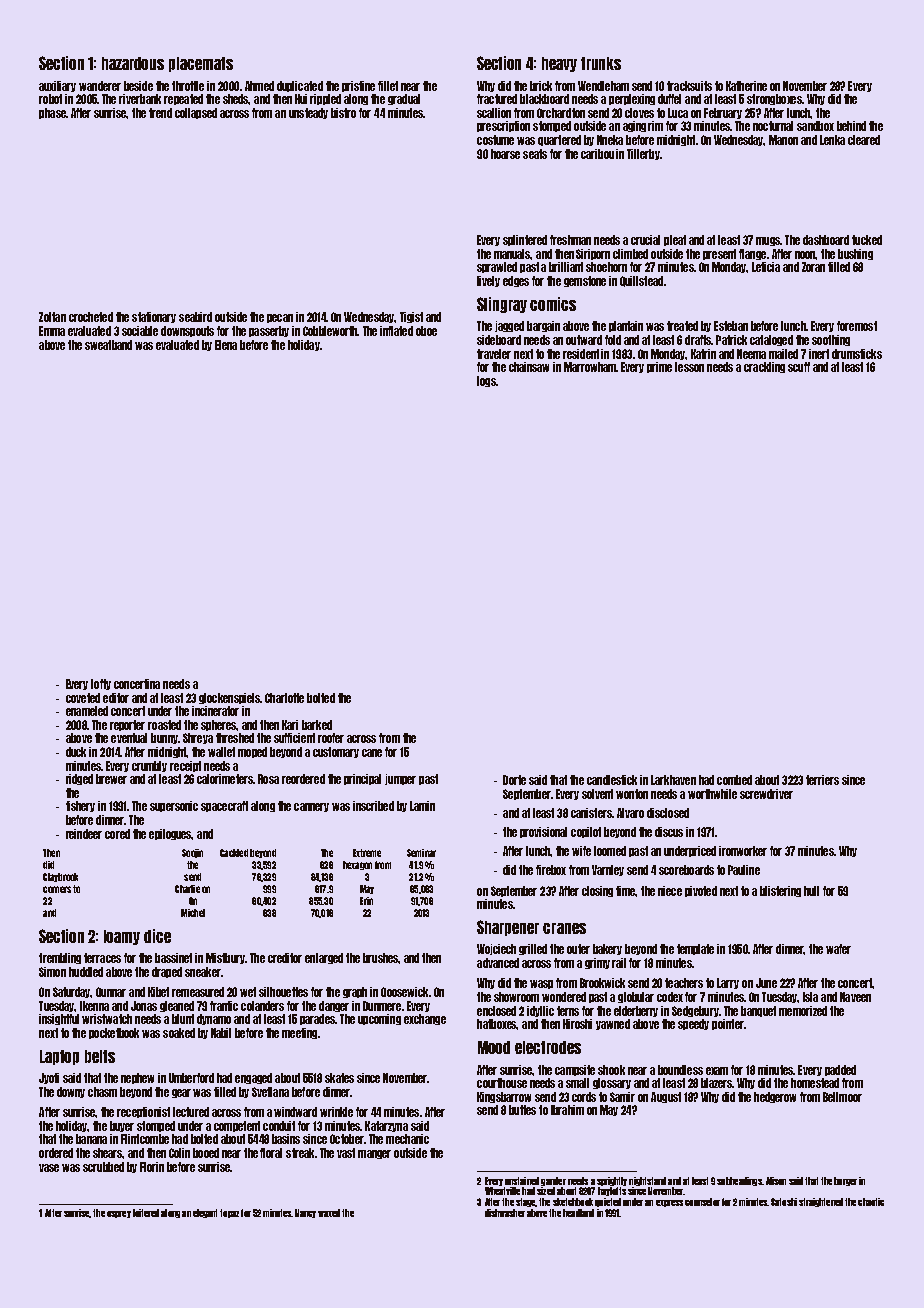 This page has height=1308, width=924. What do you see at coordinates (388, 86) in the page?
I see `fillet` at bounding box center [388, 86].
